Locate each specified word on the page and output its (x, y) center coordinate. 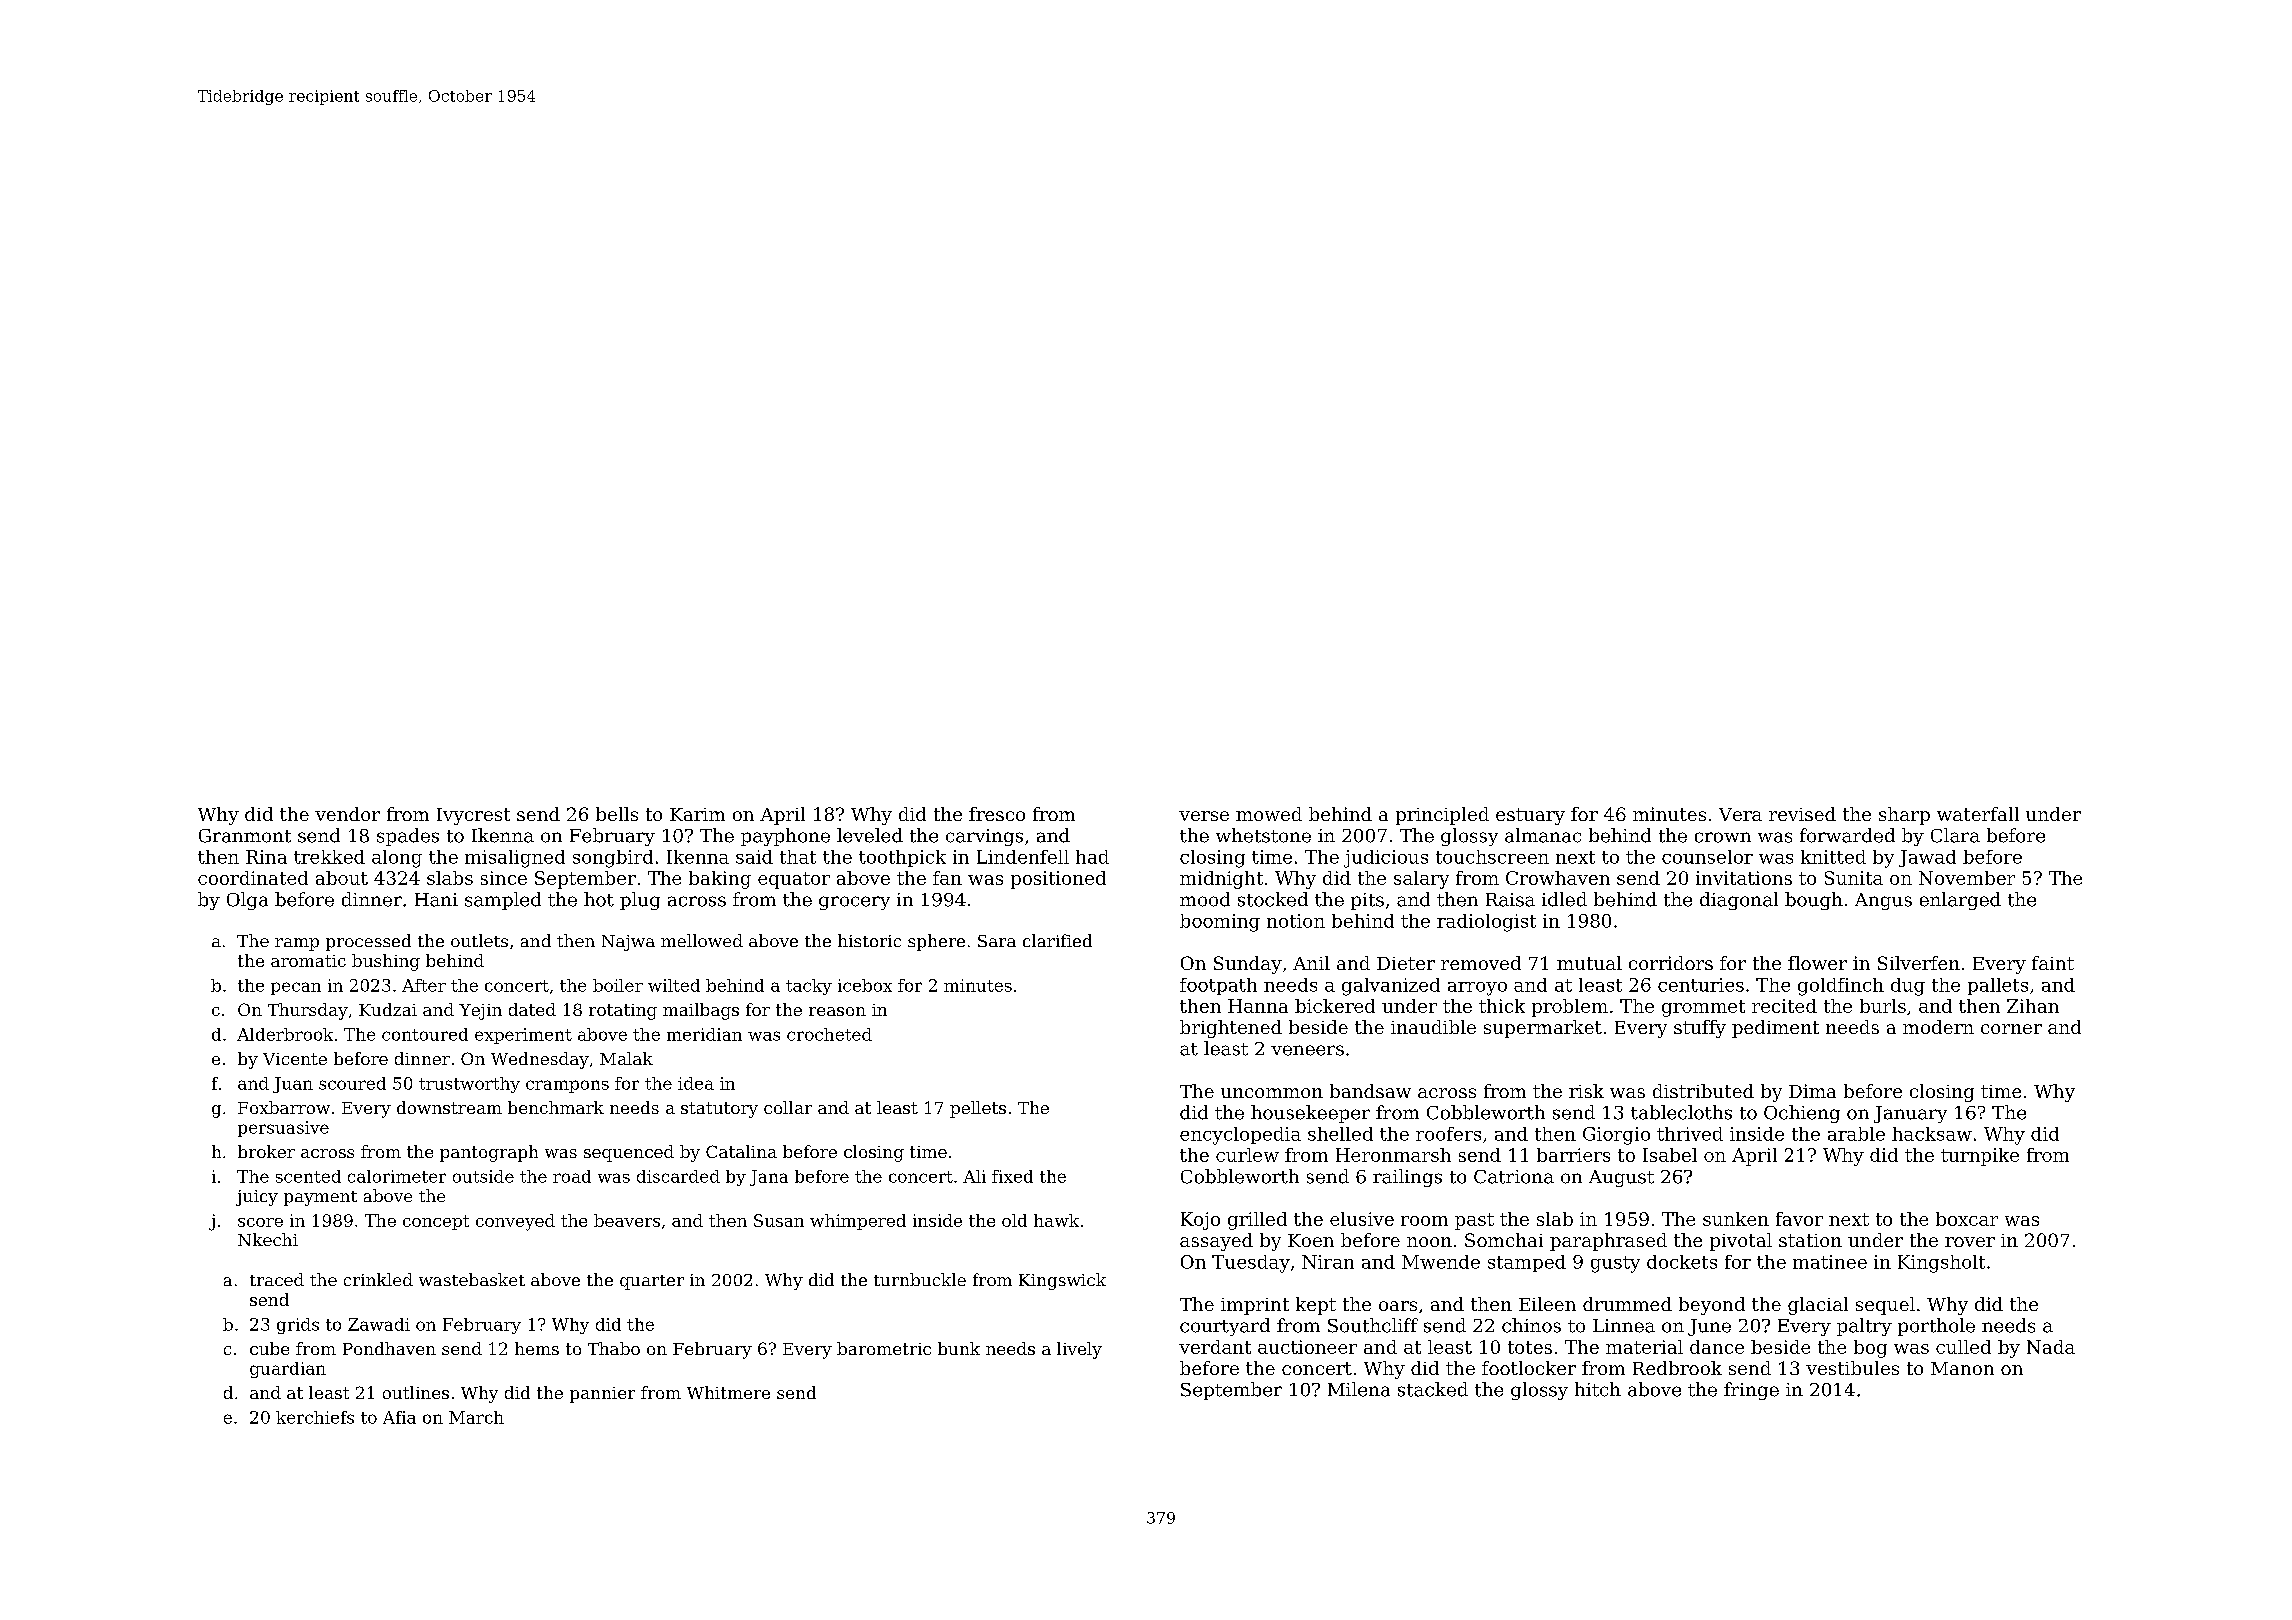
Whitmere (728, 1392)
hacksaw (1932, 1134)
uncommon (1272, 1093)
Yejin (480, 1012)
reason (837, 1011)
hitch (1598, 1389)
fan (947, 878)
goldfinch (1841, 987)
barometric (884, 1348)
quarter (652, 1282)
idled (1564, 899)
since (504, 878)
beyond (1712, 1306)
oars (1398, 1306)
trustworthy (469, 1085)
